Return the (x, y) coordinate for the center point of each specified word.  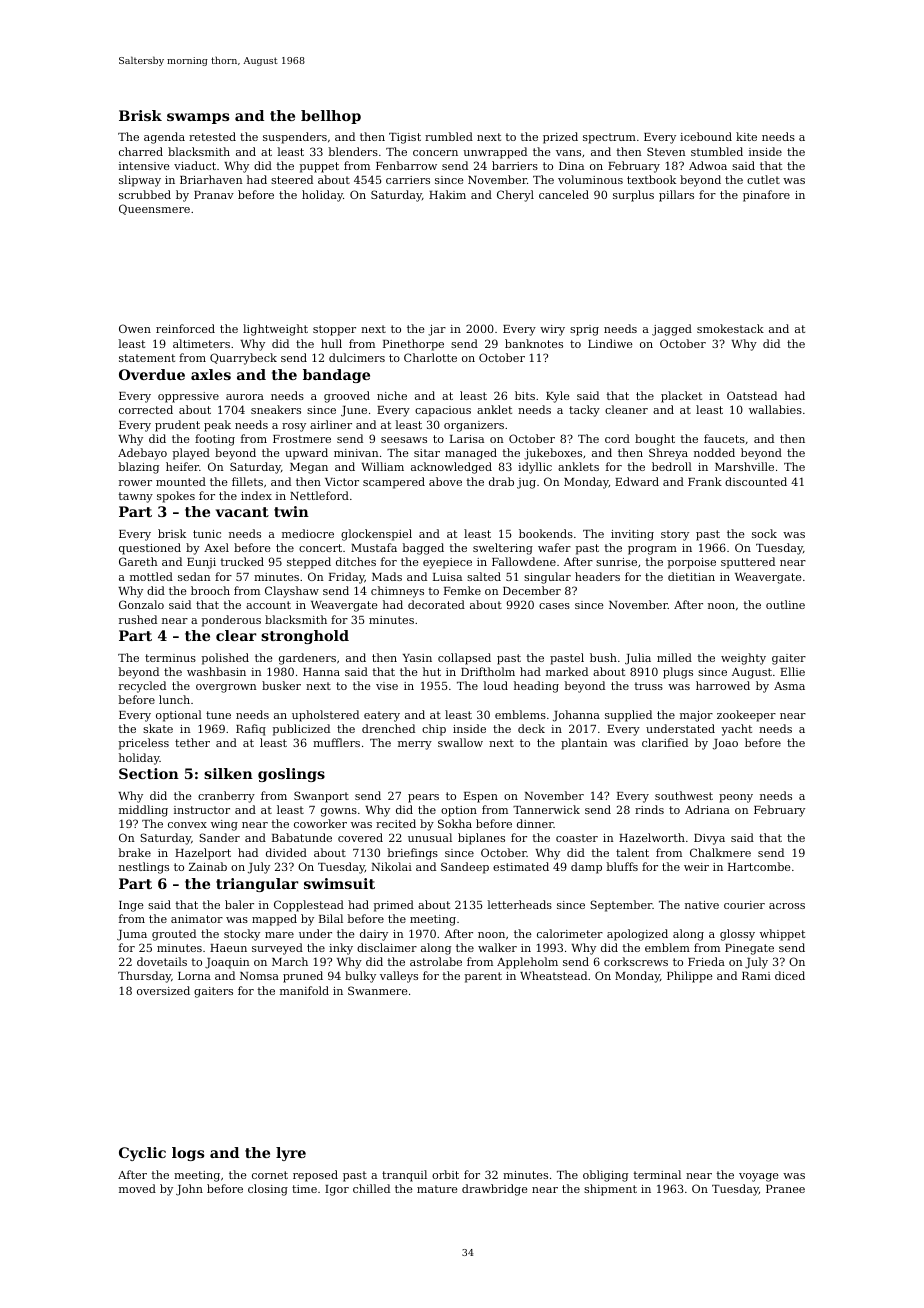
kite (746, 136)
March (290, 961)
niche (392, 395)
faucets (724, 438)
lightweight (275, 330)
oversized (163, 990)
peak (217, 426)
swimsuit (339, 883)
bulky (360, 977)
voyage (759, 1177)
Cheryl (515, 196)
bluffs (622, 866)
